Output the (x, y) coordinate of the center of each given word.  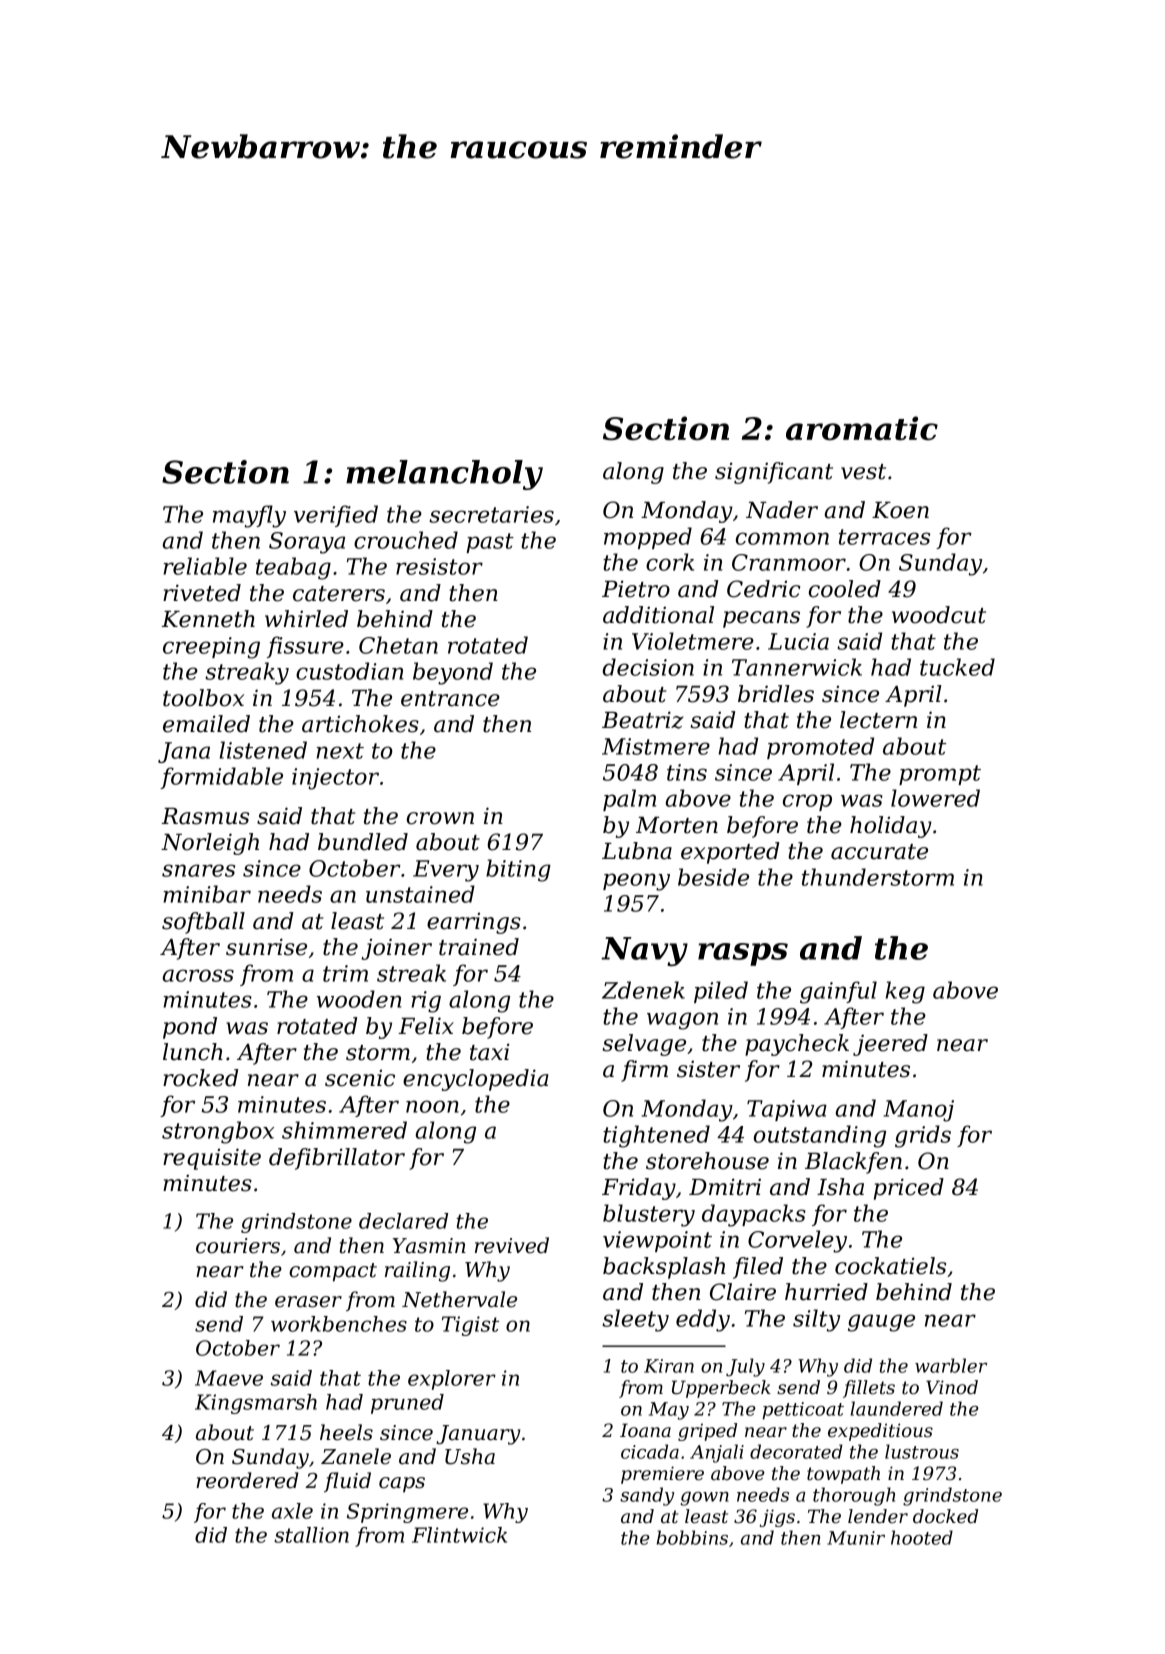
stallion (311, 1535)
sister (708, 1069)
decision (648, 667)
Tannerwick (797, 667)
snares (198, 870)
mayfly (249, 516)
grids (923, 1136)
